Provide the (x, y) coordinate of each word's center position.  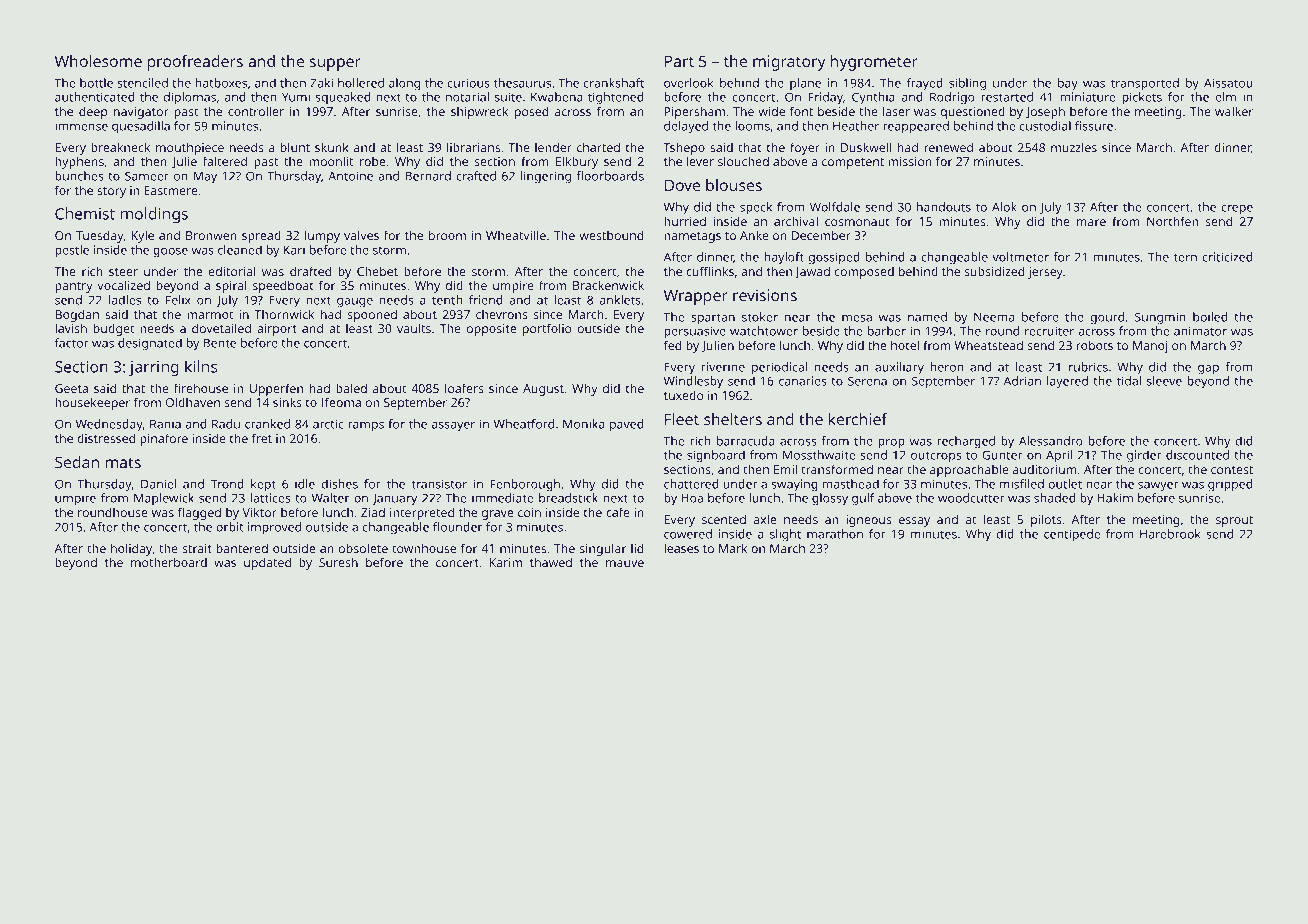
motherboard (169, 562)
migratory (789, 63)
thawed (551, 562)
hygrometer (874, 63)
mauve (625, 563)
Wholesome (98, 61)
